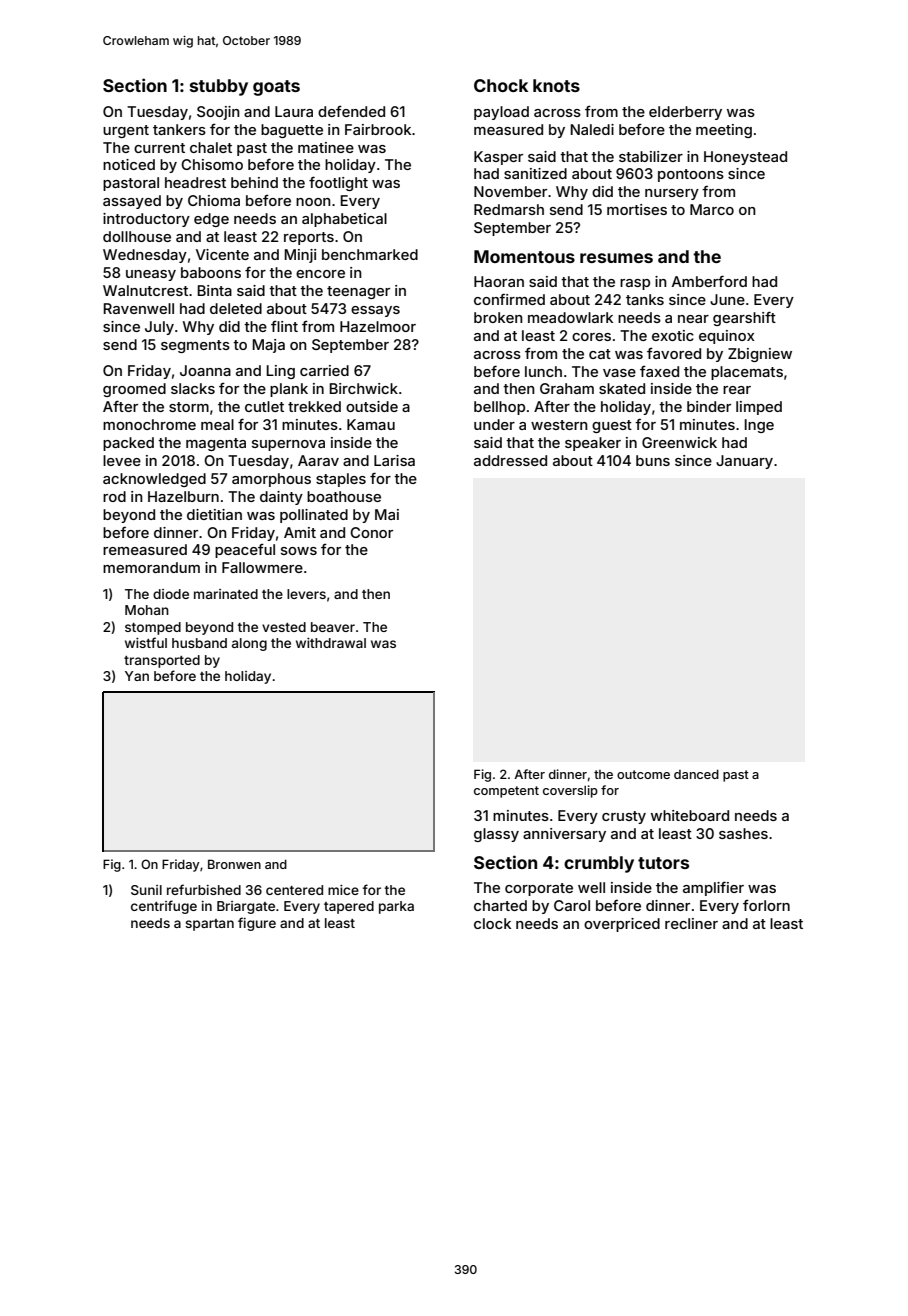 The height and width of the image is (1316, 908). I want to click on withdrawal, so click(331, 643).
